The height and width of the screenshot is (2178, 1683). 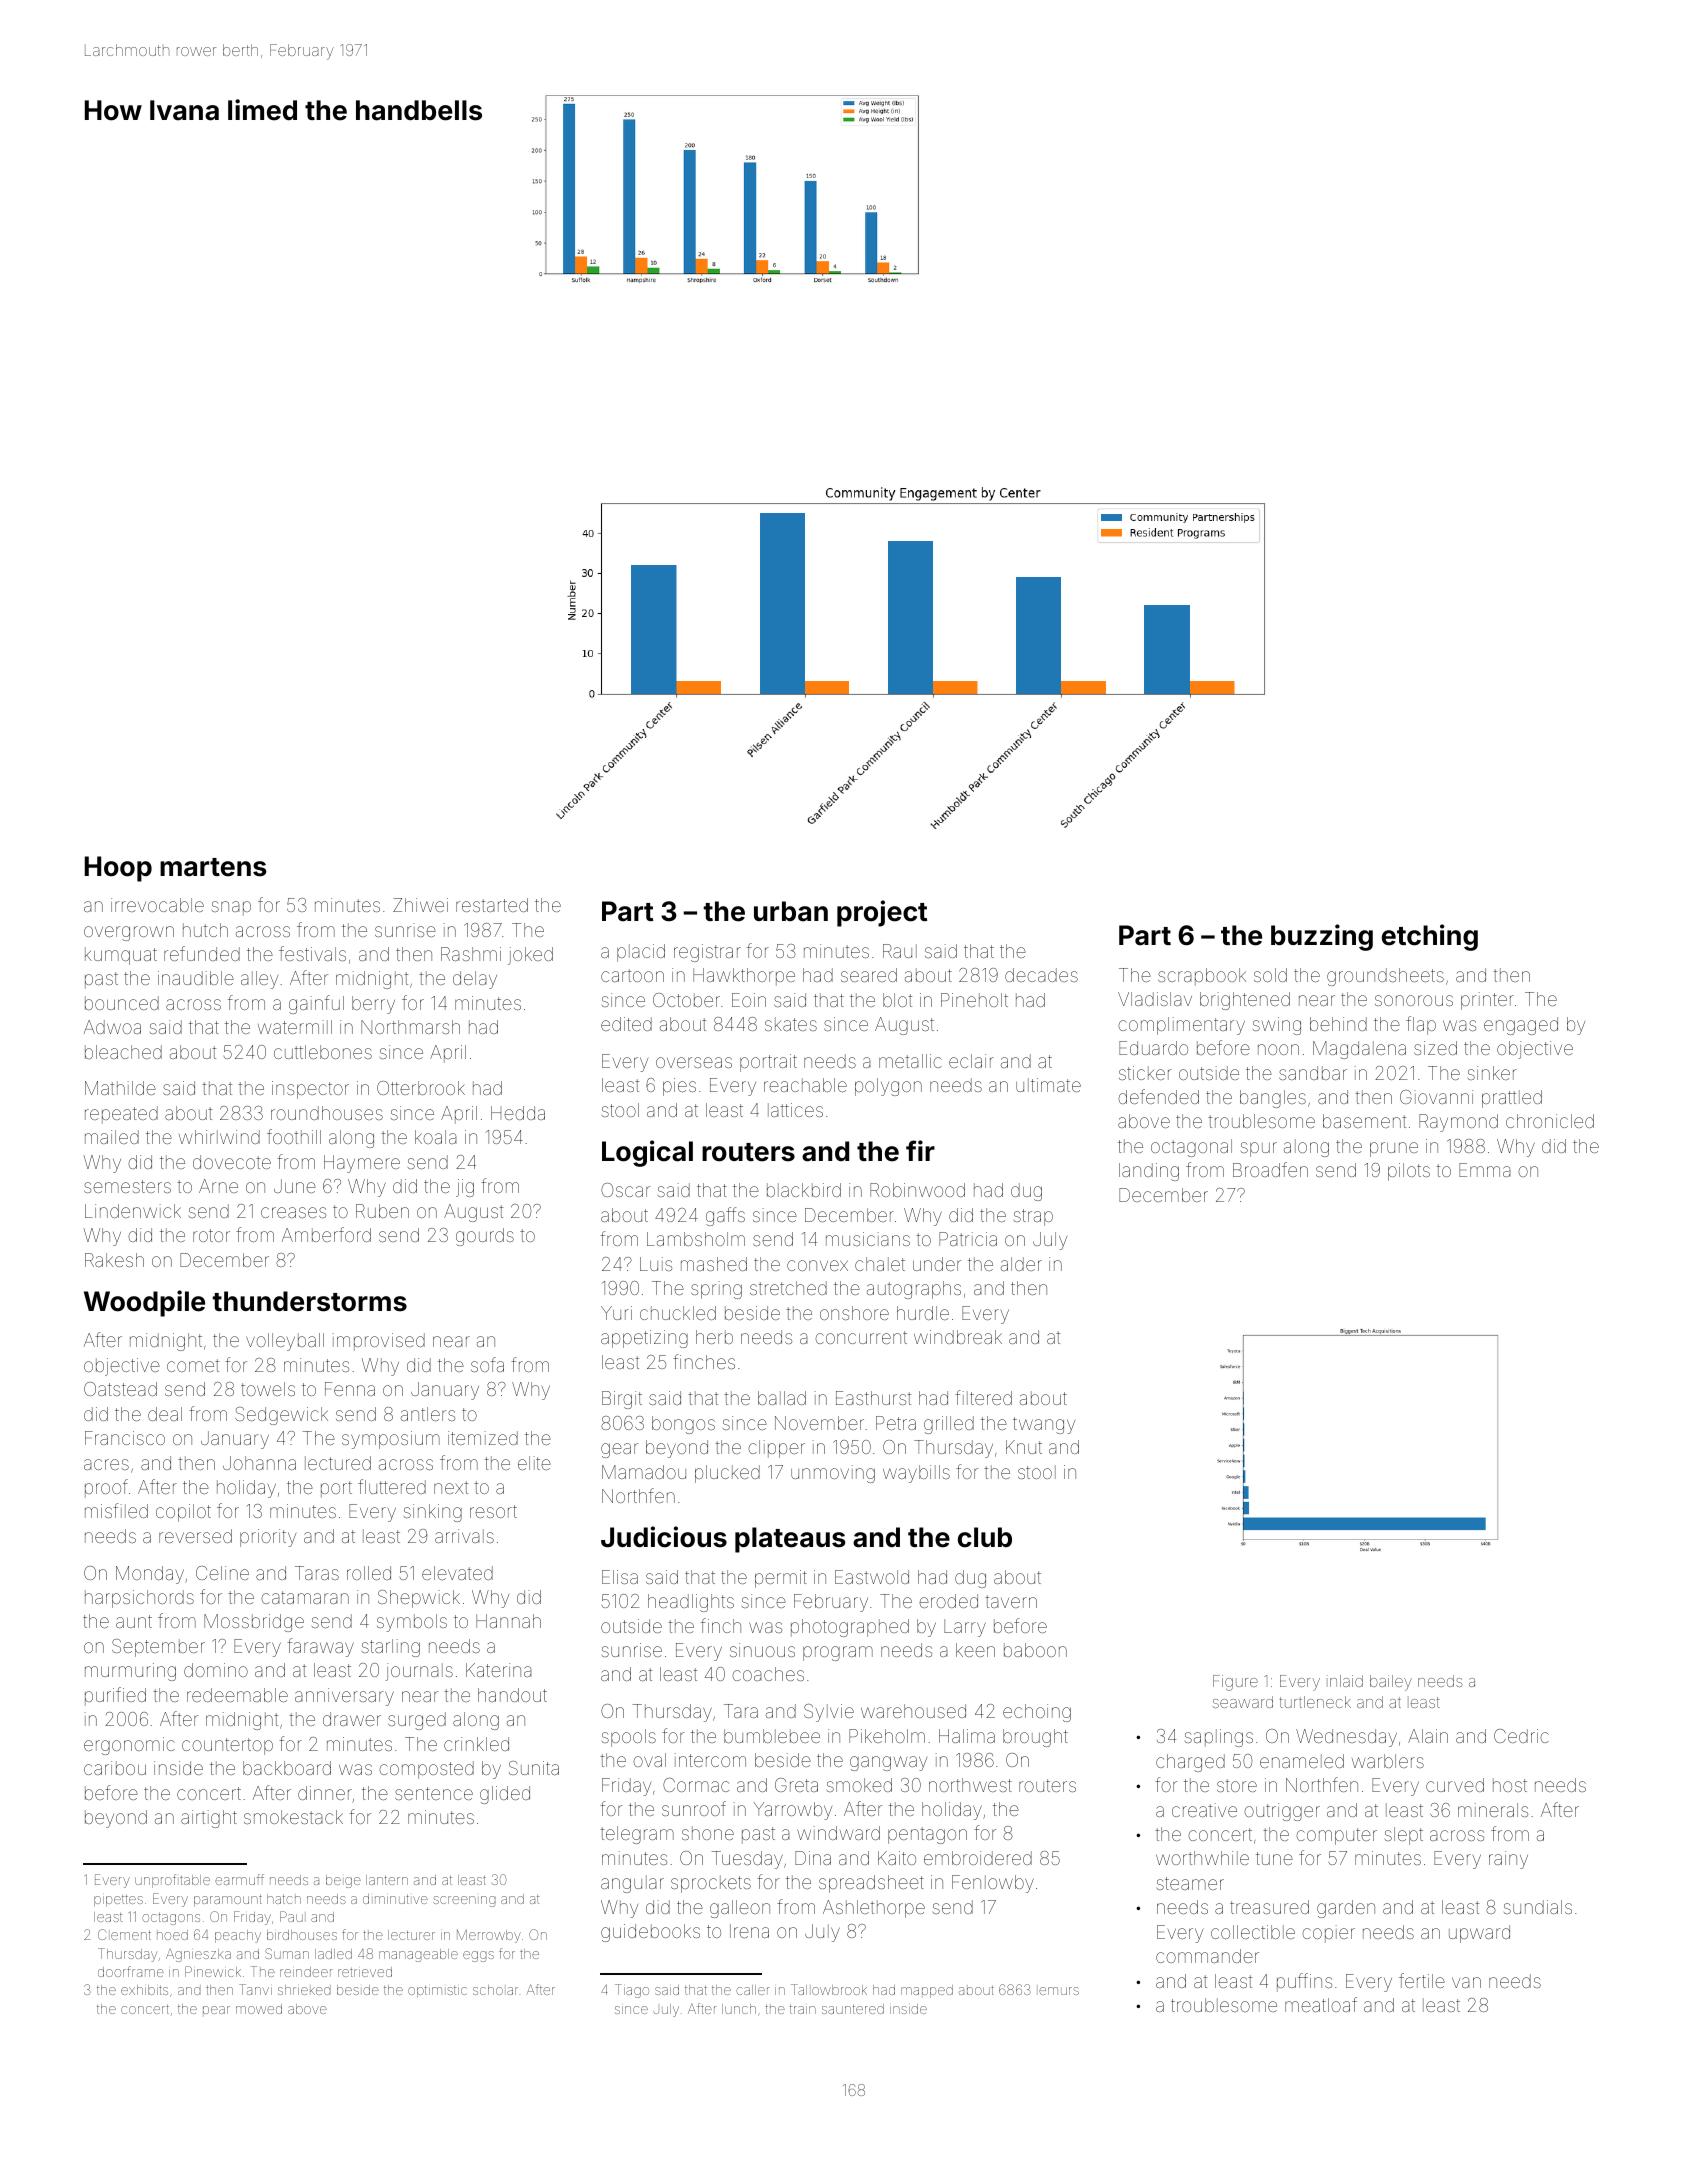 What do you see at coordinates (198, 1955) in the screenshot?
I see `Agnieszka` at bounding box center [198, 1955].
